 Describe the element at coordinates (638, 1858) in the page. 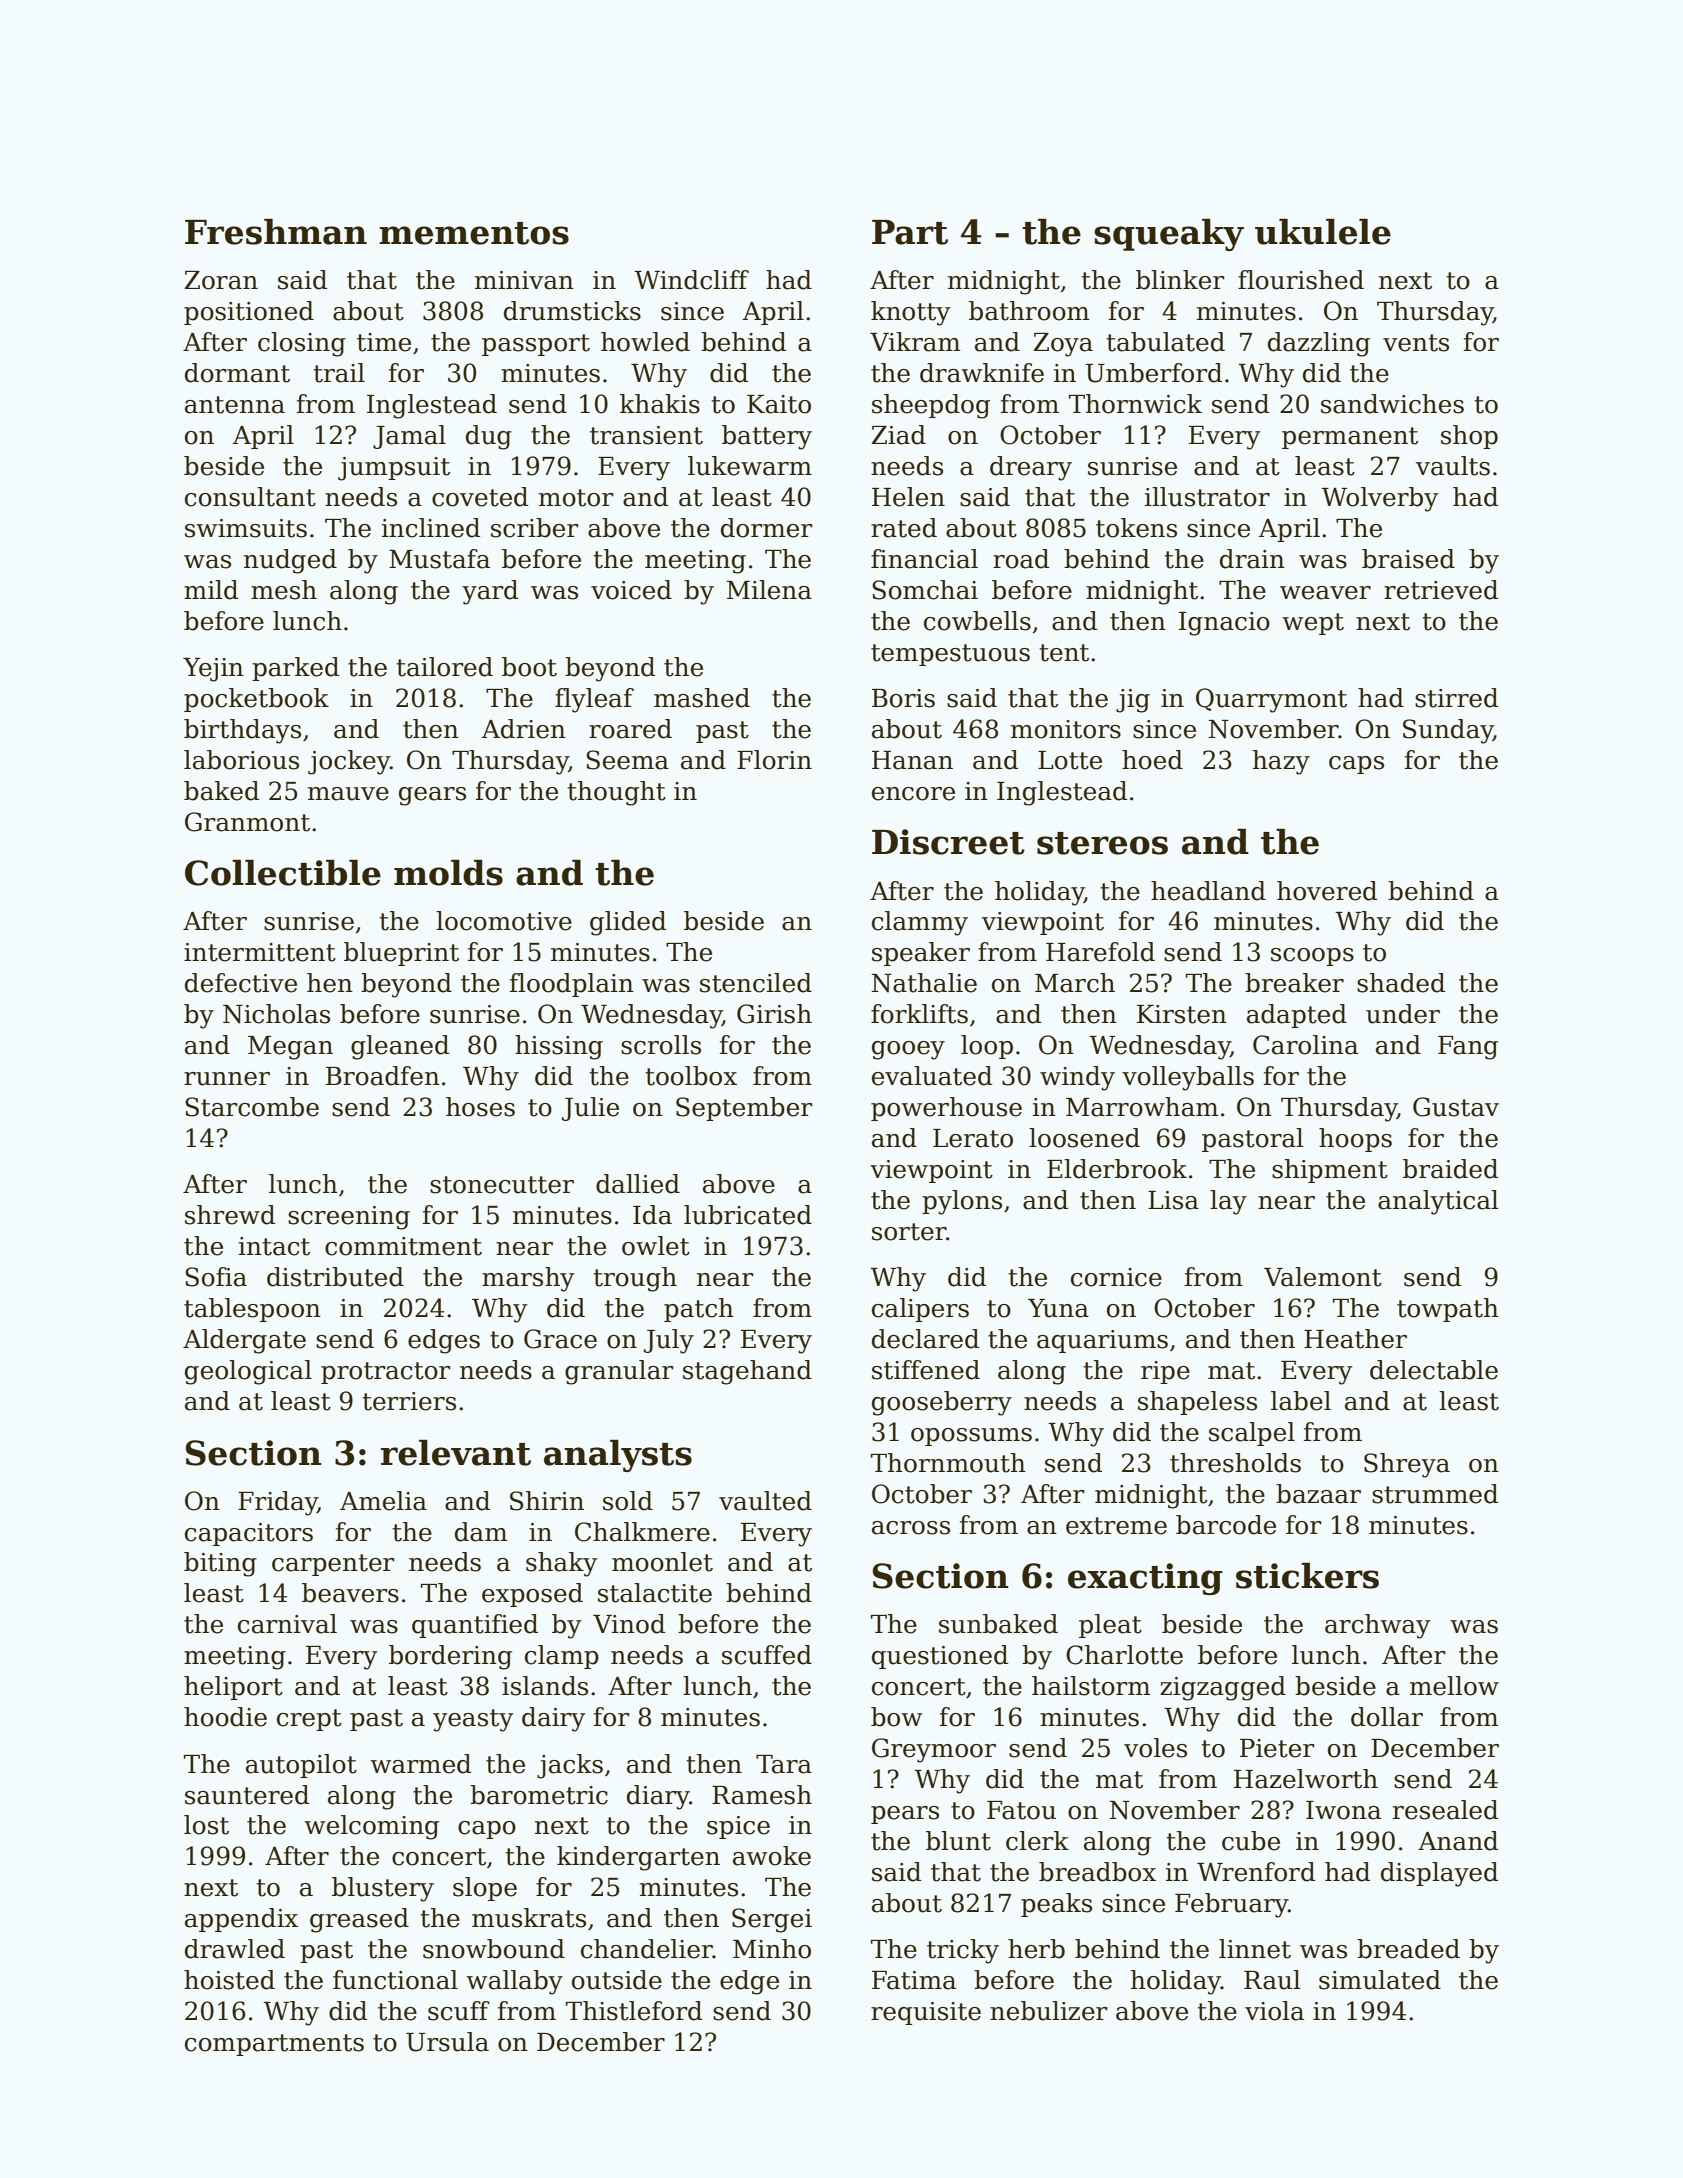

I see `kindergarten` at that location.
